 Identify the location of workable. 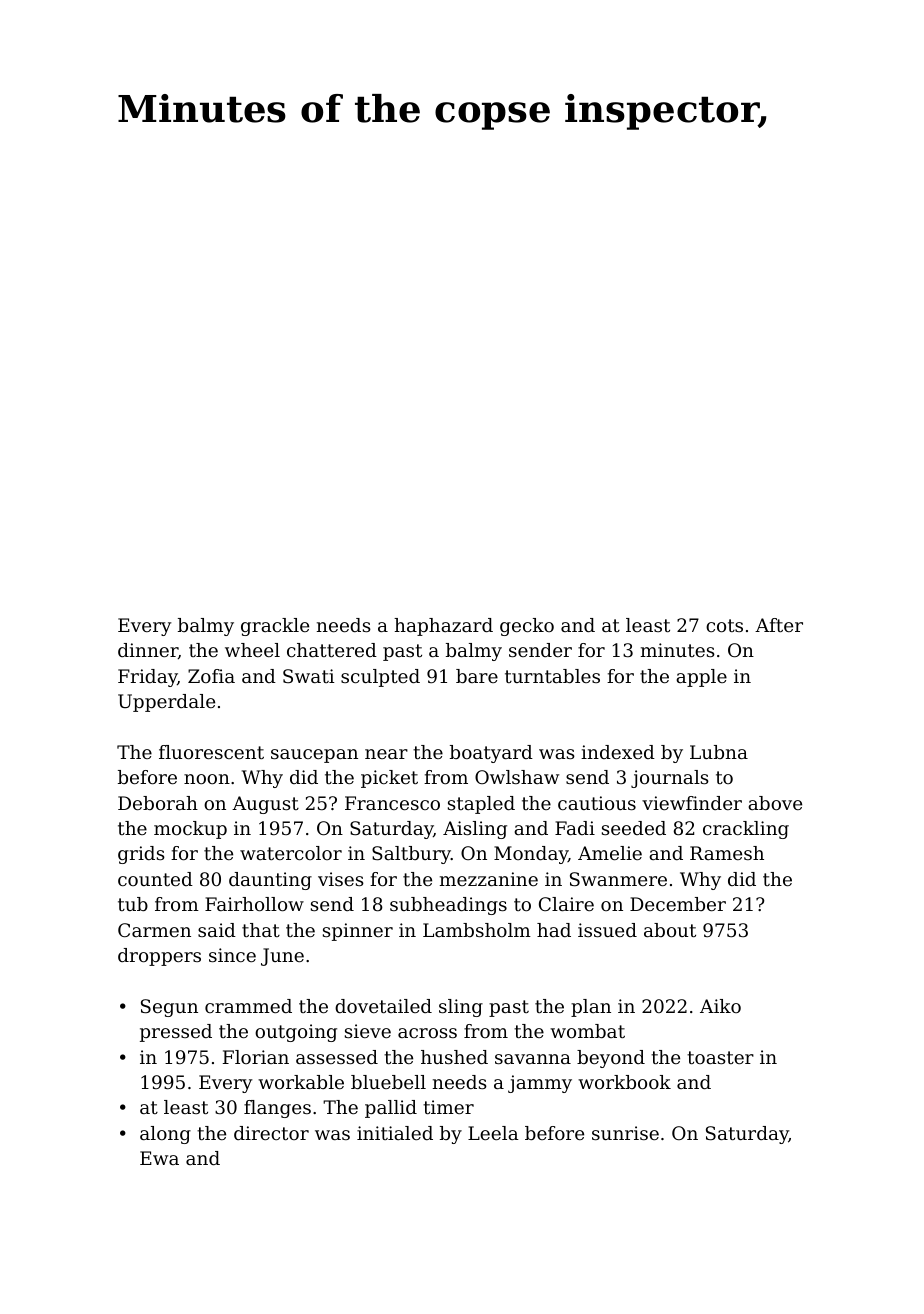
(301, 1082).
